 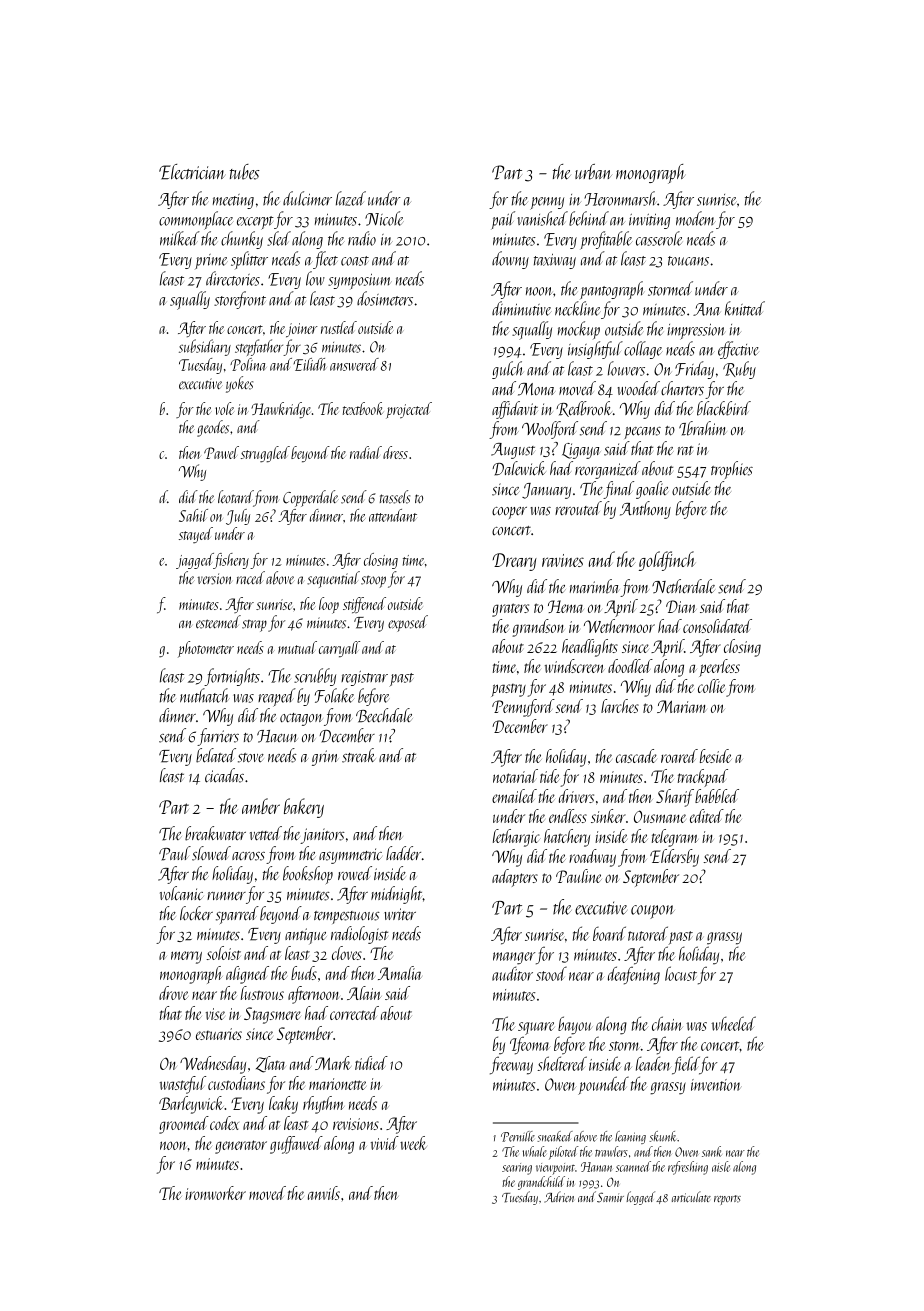 I want to click on diminutive, so click(x=521, y=308).
